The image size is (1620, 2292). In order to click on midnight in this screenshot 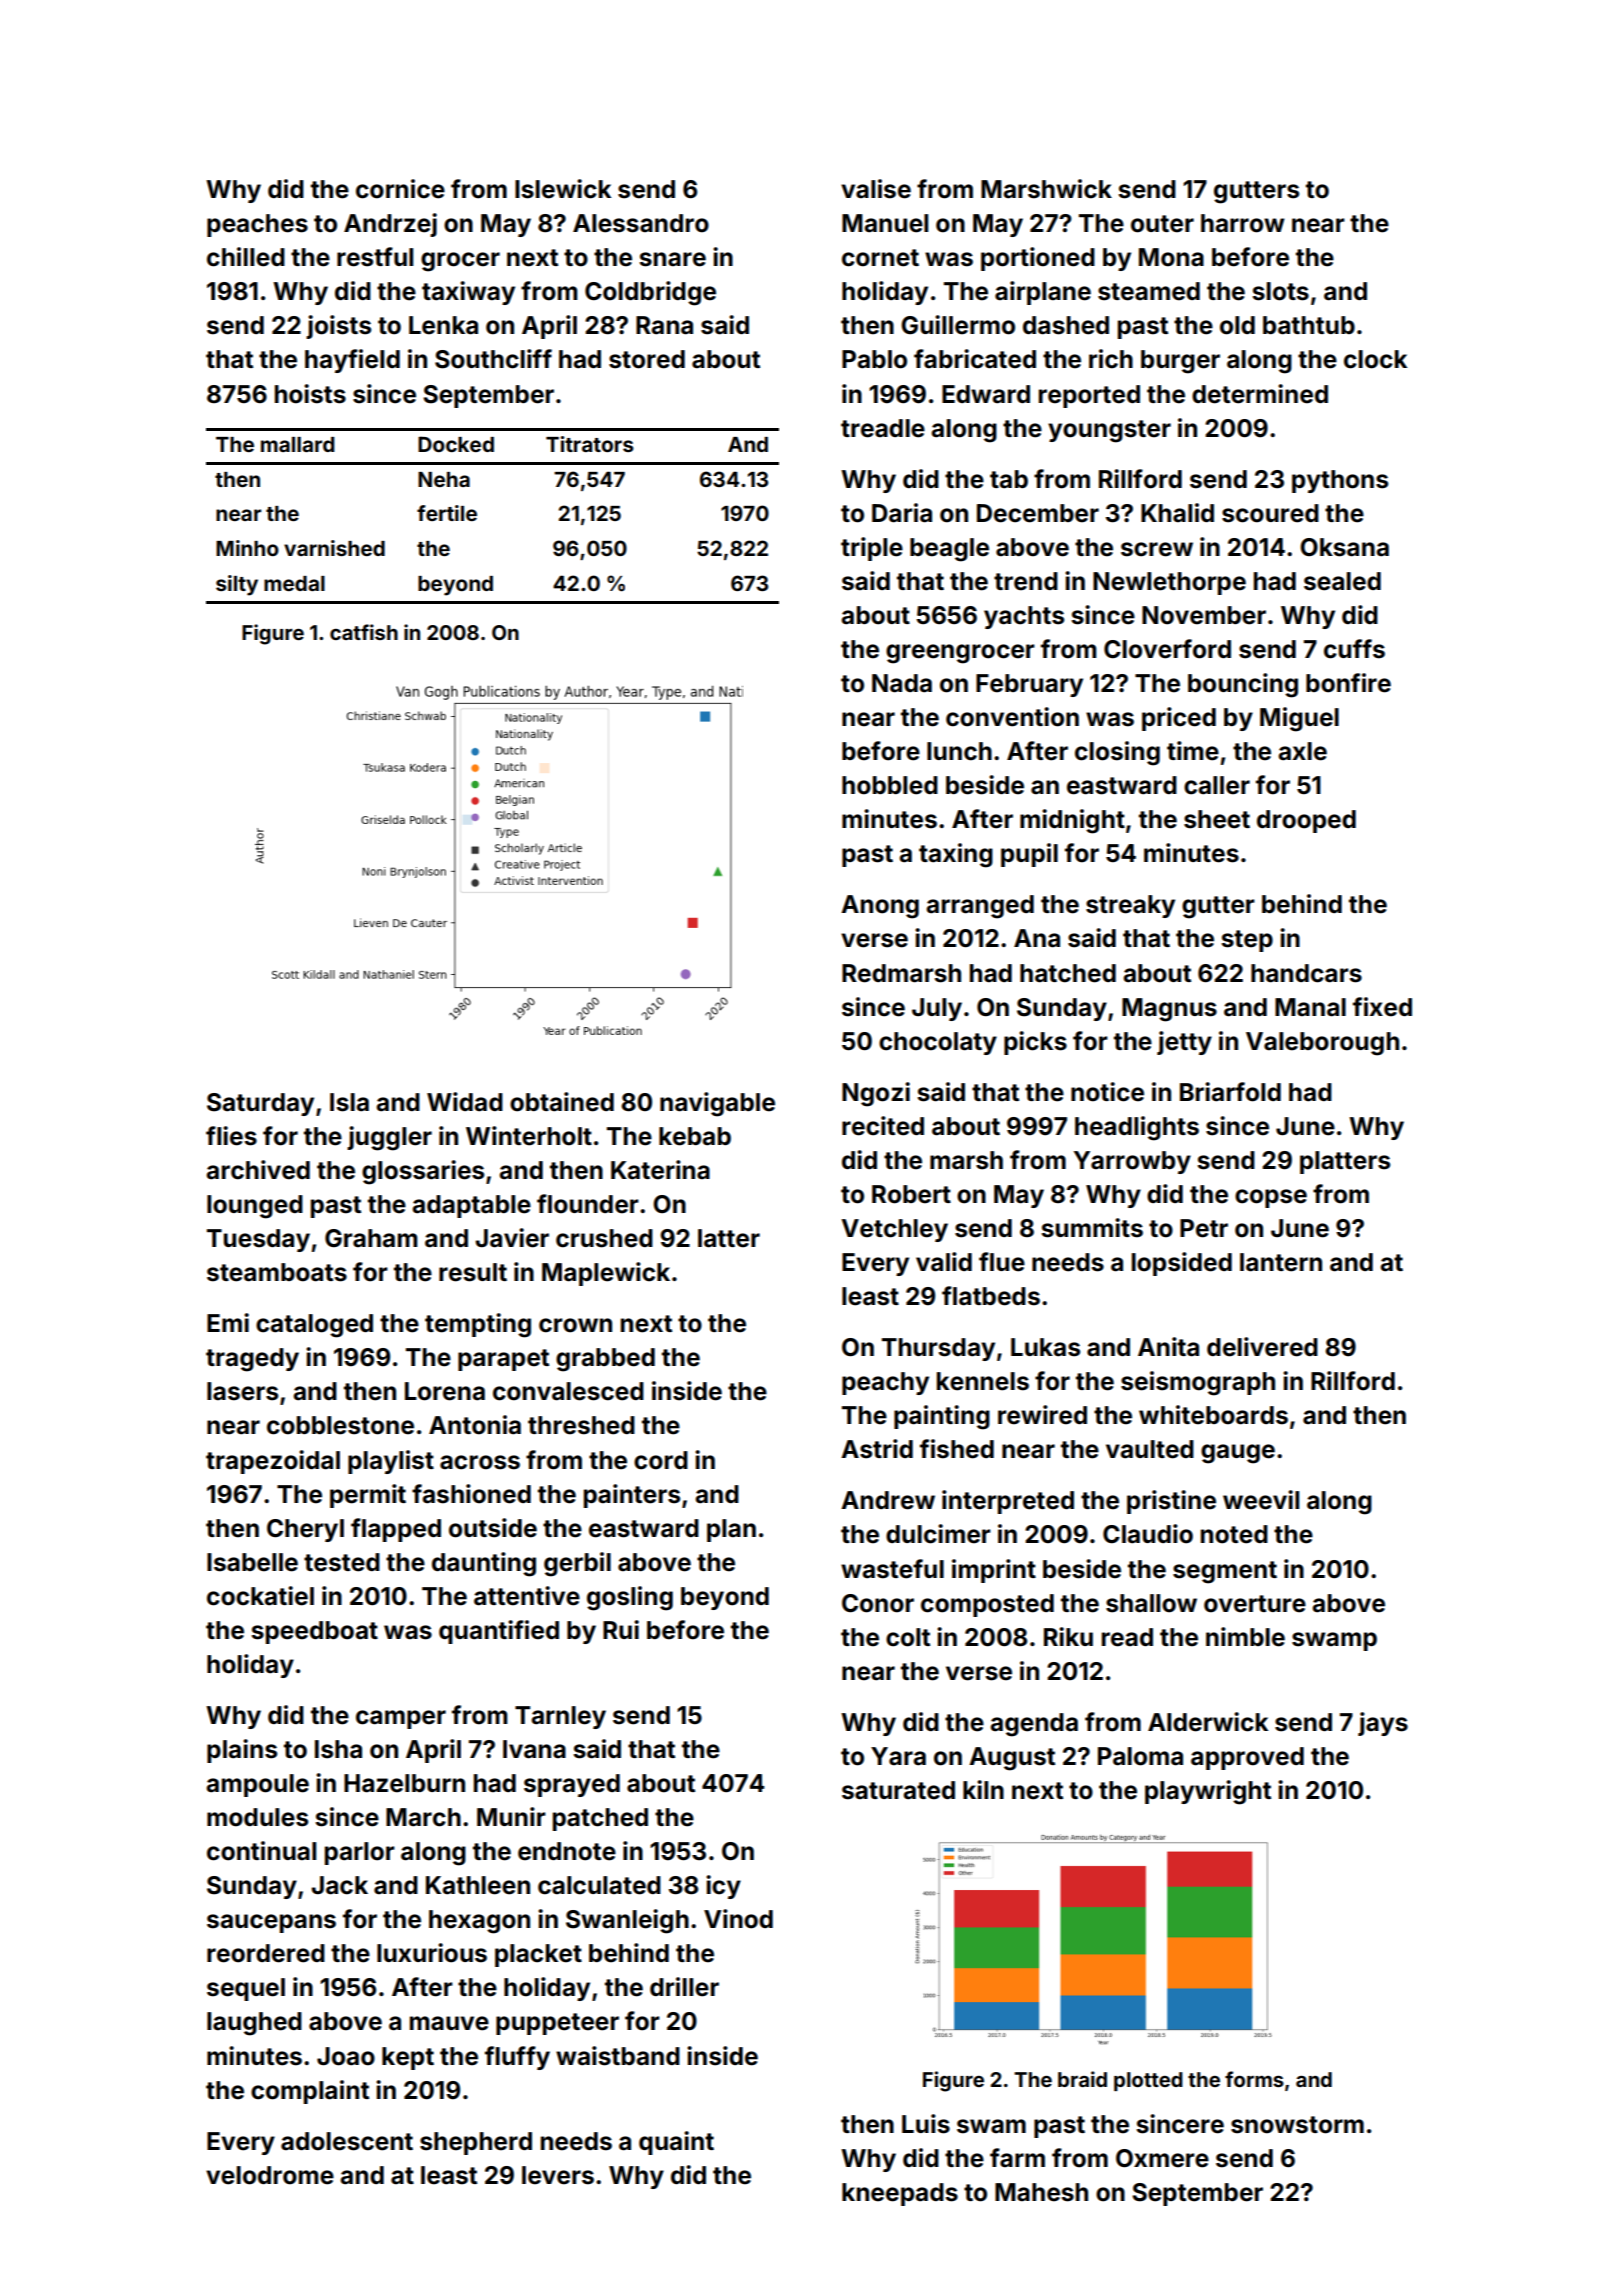, I will do `click(1072, 821)`.
